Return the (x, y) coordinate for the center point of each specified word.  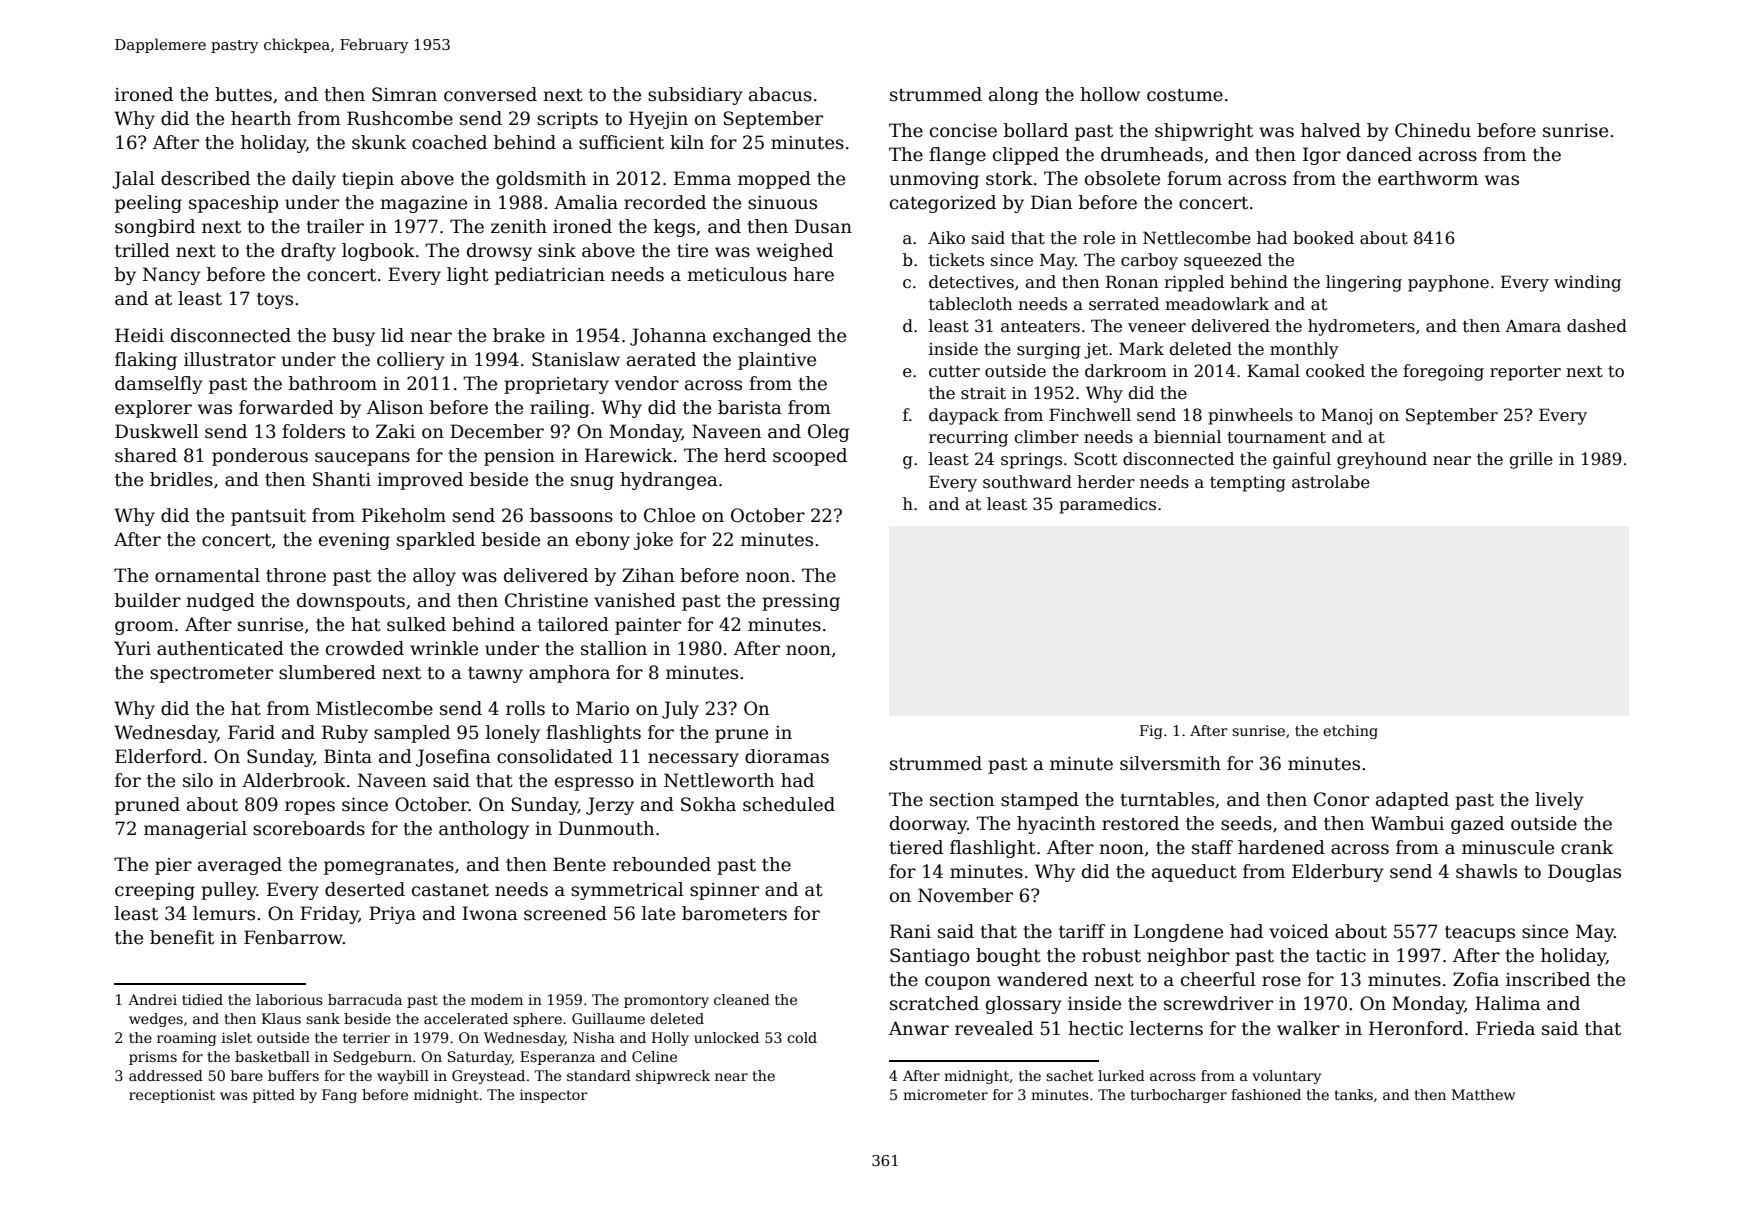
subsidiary (695, 96)
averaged (240, 866)
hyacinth (1056, 825)
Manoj (1346, 416)
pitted (274, 1096)
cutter (954, 372)
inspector (554, 1096)
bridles (181, 479)
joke (653, 541)
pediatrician (550, 276)
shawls (1486, 871)
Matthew (1483, 1094)
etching (1350, 732)
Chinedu (1433, 130)
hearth (261, 118)
